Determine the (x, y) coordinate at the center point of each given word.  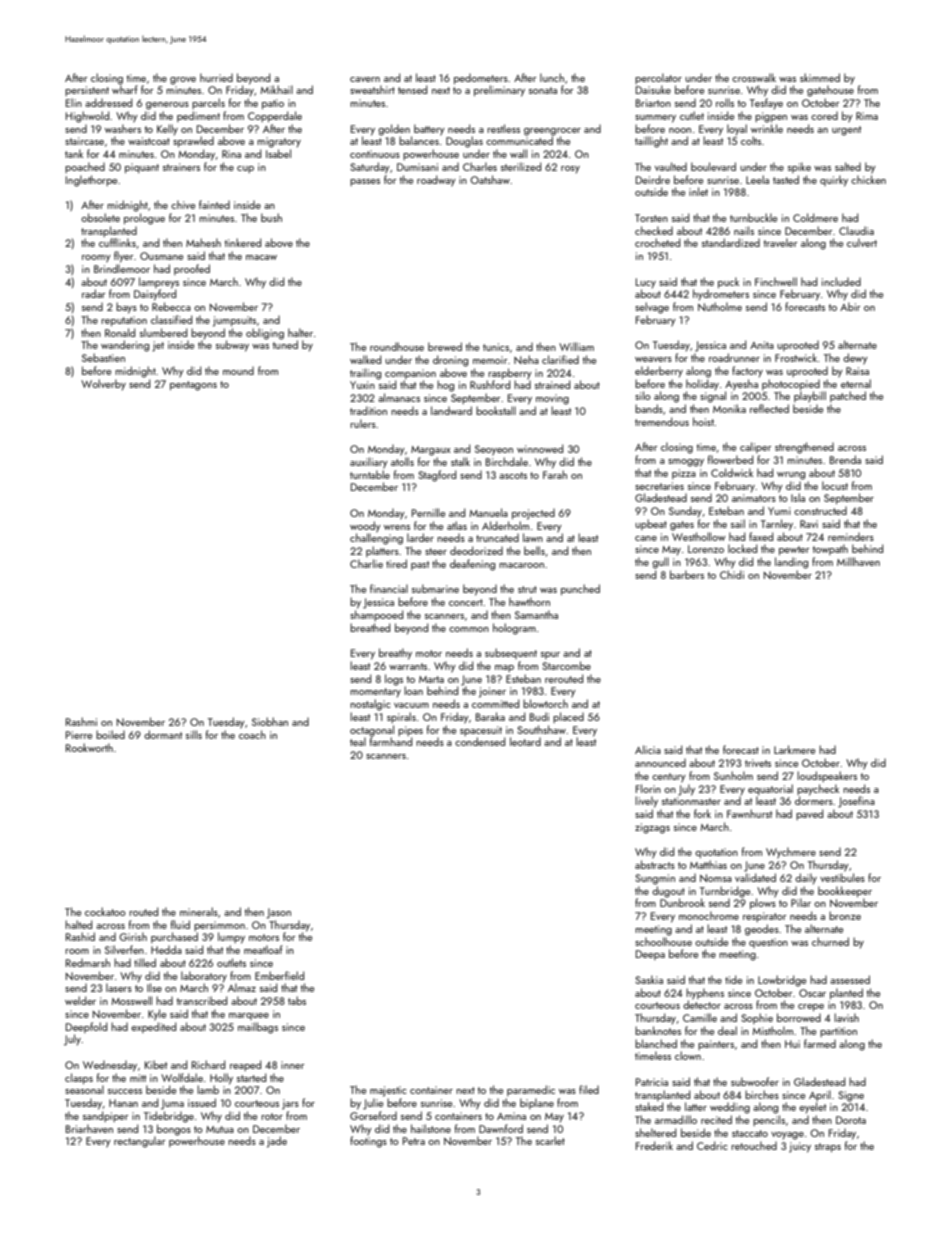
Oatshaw (490, 179)
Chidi (732, 574)
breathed (370, 627)
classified (171, 319)
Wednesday (110, 1066)
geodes (762, 930)
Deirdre (653, 179)
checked (654, 230)
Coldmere (815, 217)
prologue (144, 219)
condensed (480, 741)
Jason (278, 913)
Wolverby (103, 385)
